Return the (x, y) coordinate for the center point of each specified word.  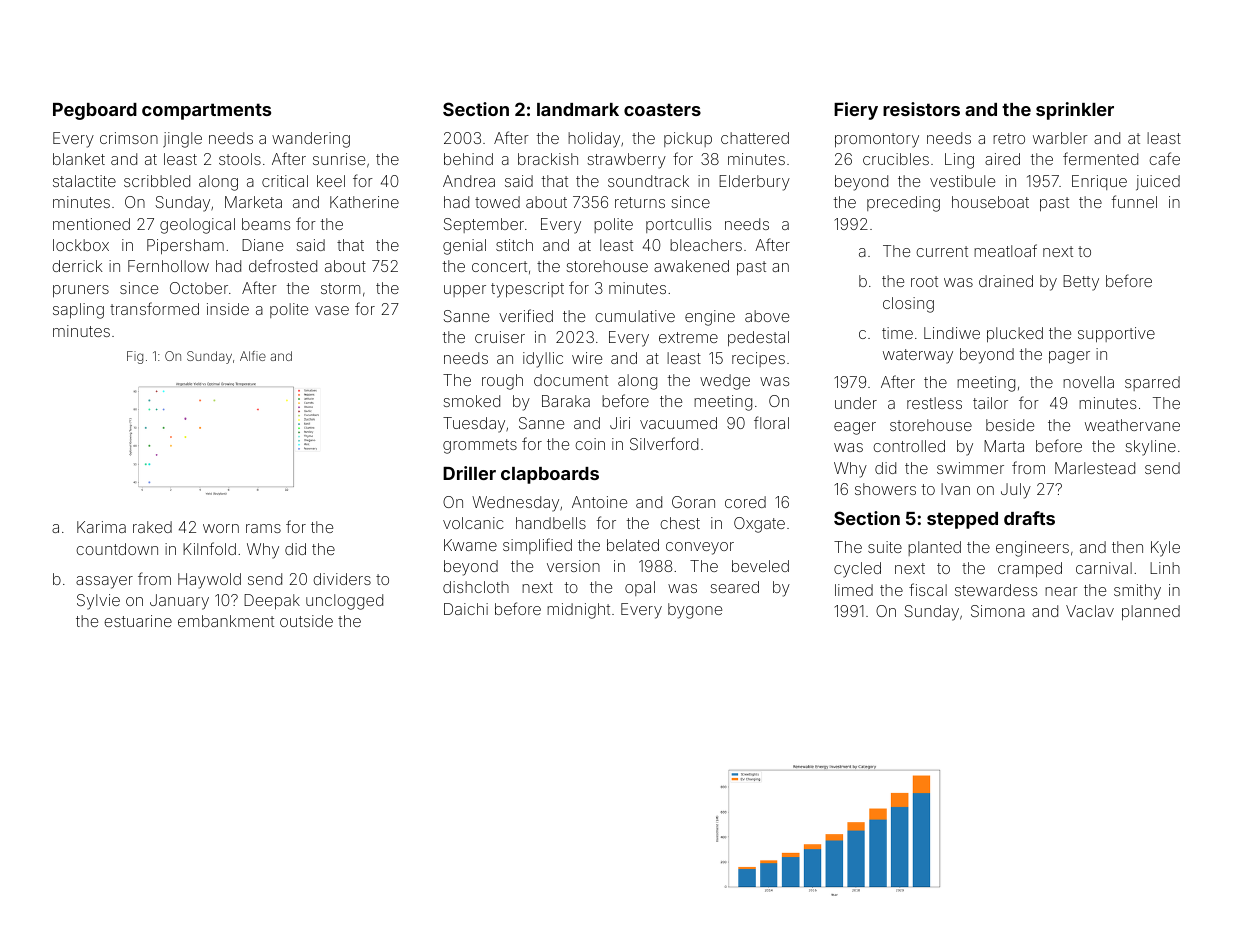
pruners (81, 291)
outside (306, 621)
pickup (688, 139)
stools (240, 159)
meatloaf (1005, 250)
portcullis (678, 225)
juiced (1158, 183)
